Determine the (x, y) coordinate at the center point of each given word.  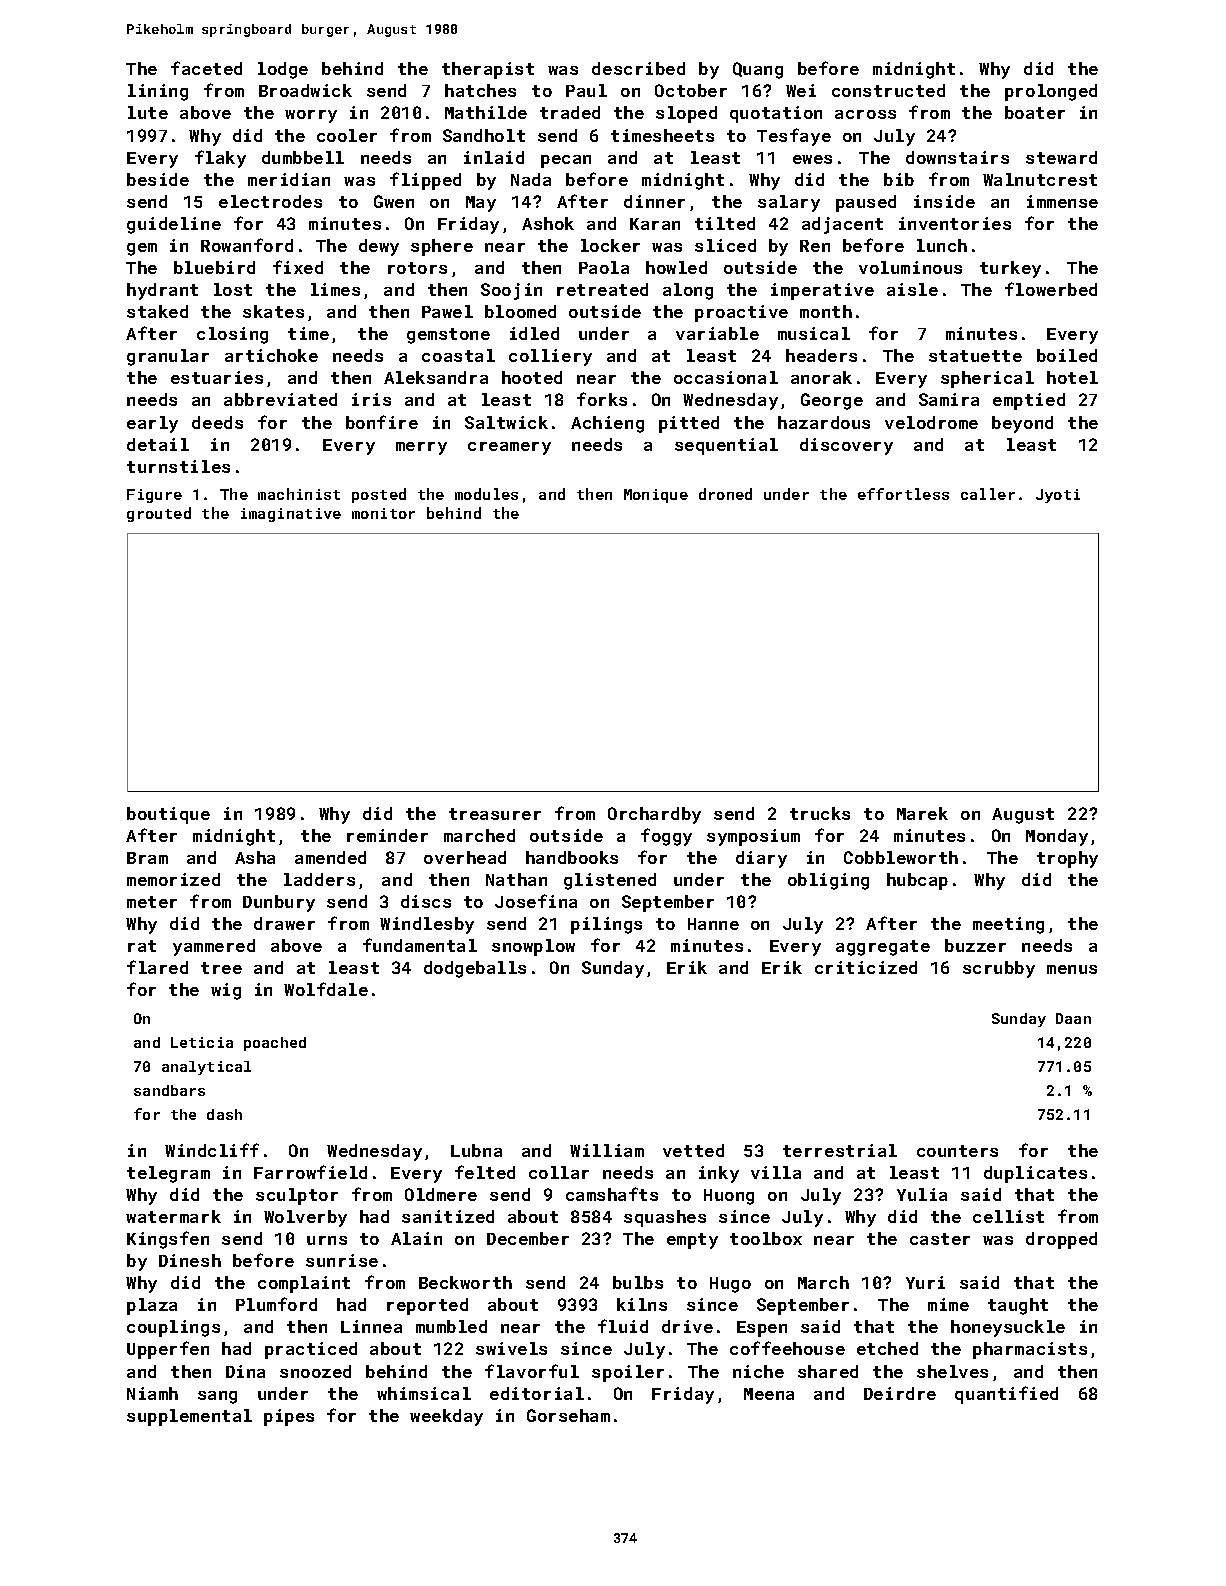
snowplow (533, 947)
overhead (465, 857)
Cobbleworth (901, 857)
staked (157, 311)
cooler (347, 135)
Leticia (202, 1042)
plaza (152, 1306)
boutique (168, 815)
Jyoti (1058, 496)
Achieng (607, 424)
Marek (922, 813)
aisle (912, 289)
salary (789, 203)
